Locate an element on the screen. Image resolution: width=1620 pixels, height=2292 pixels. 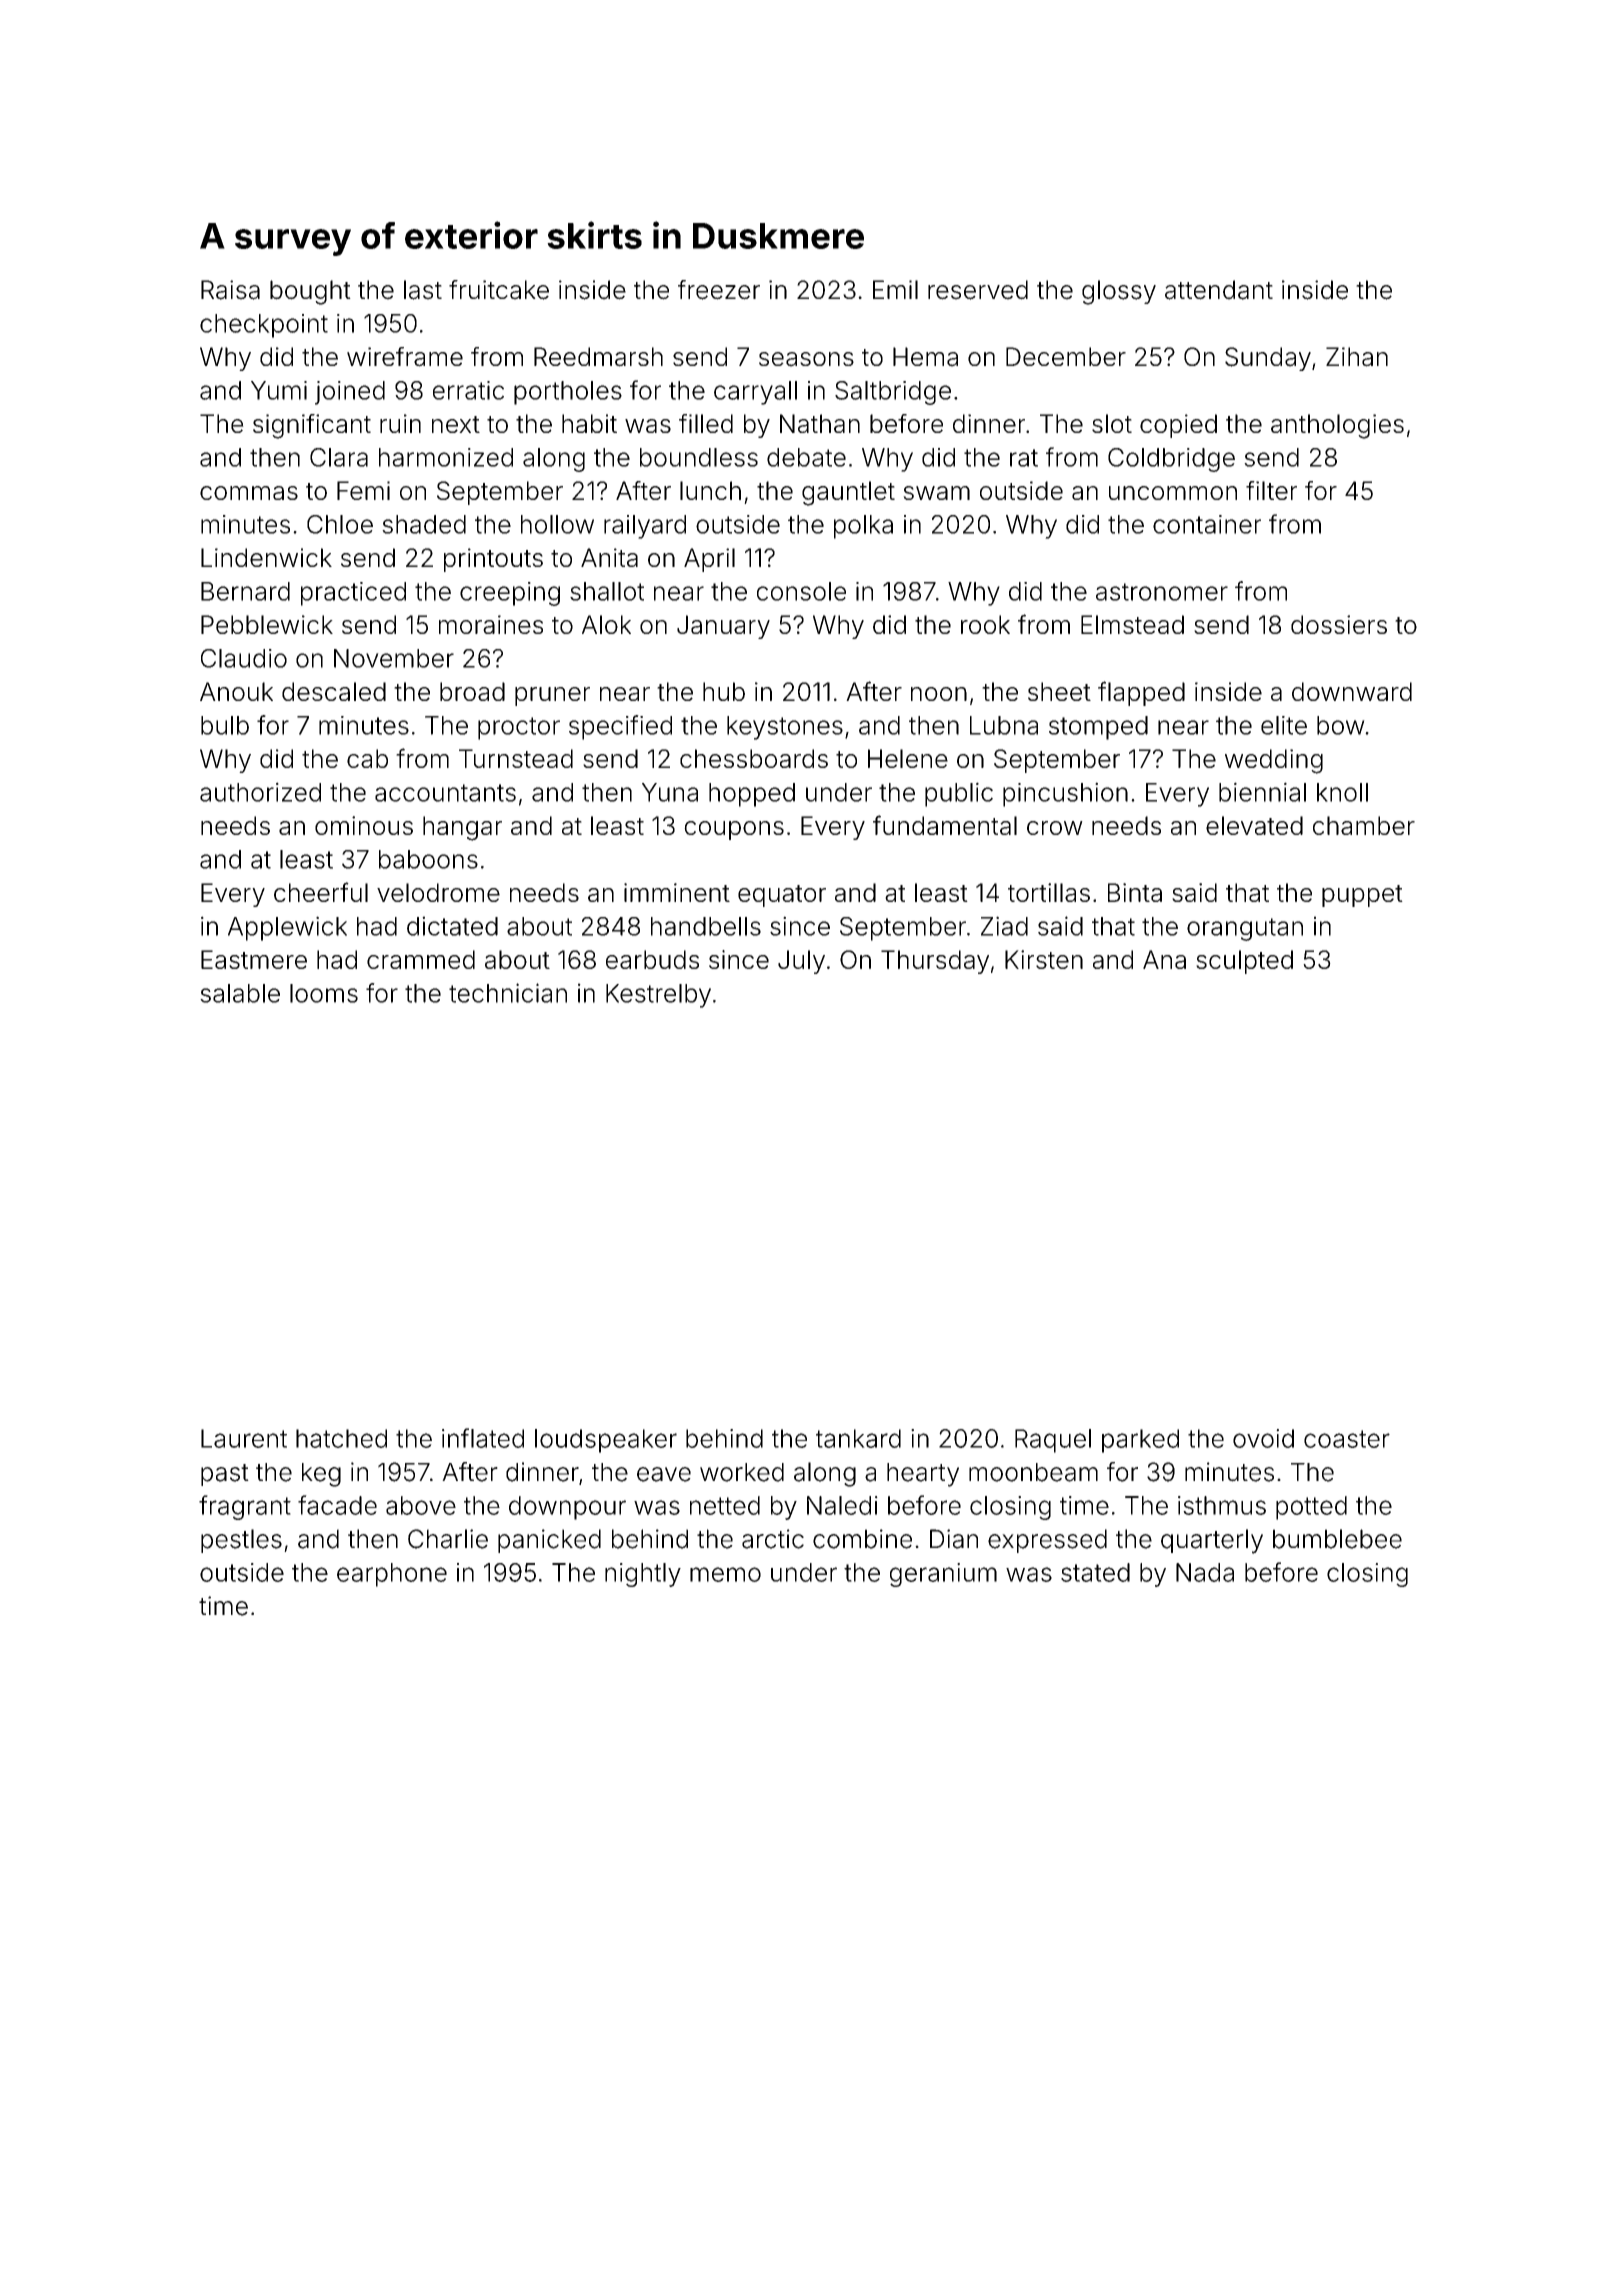
technician is located at coordinates (508, 993).
